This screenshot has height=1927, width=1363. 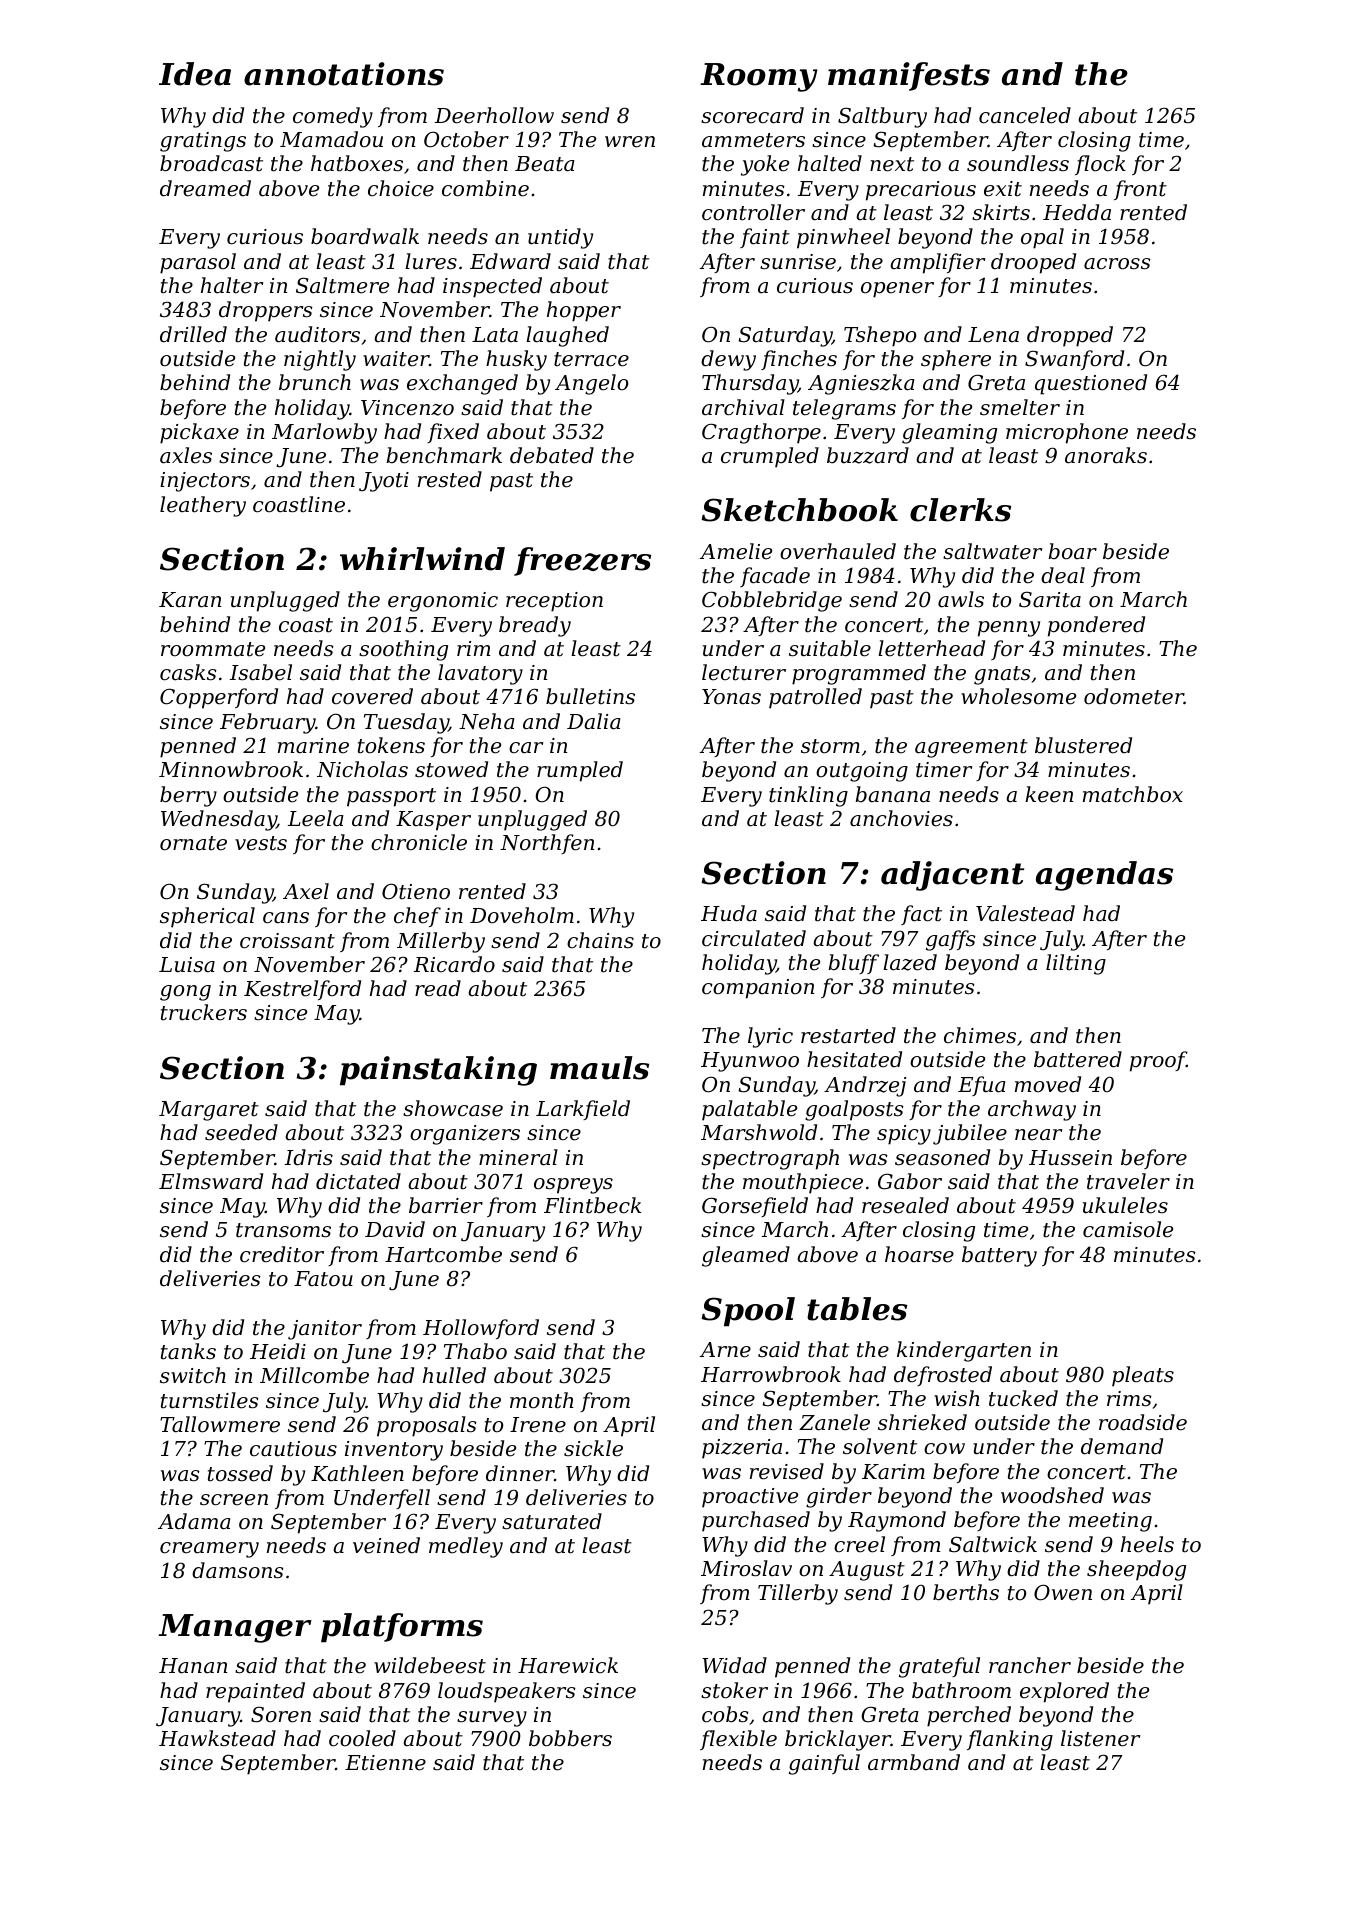 I want to click on listener, so click(x=1100, y=1738).
